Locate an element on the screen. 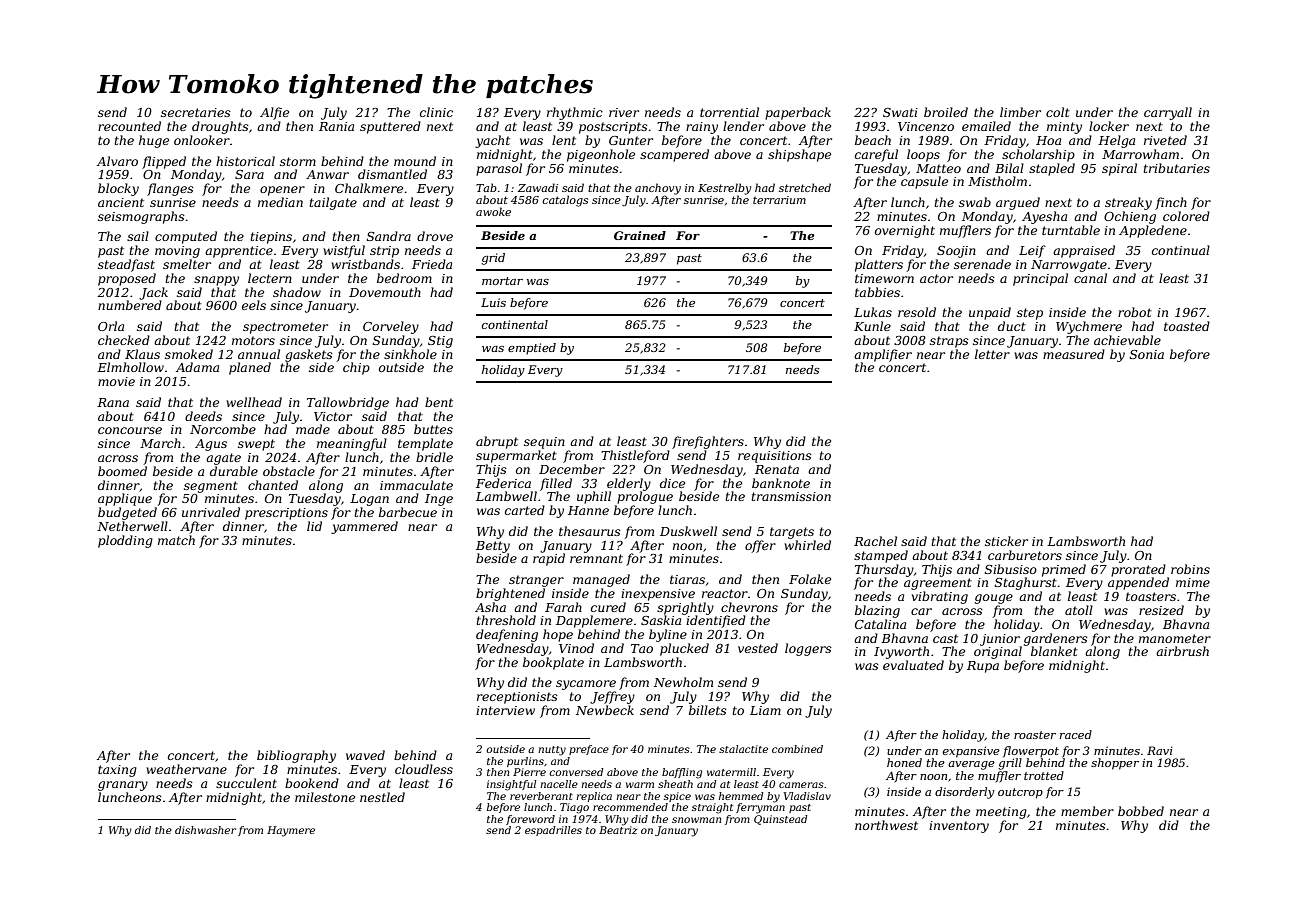  firefighters is located at coordinates (708, 442).
